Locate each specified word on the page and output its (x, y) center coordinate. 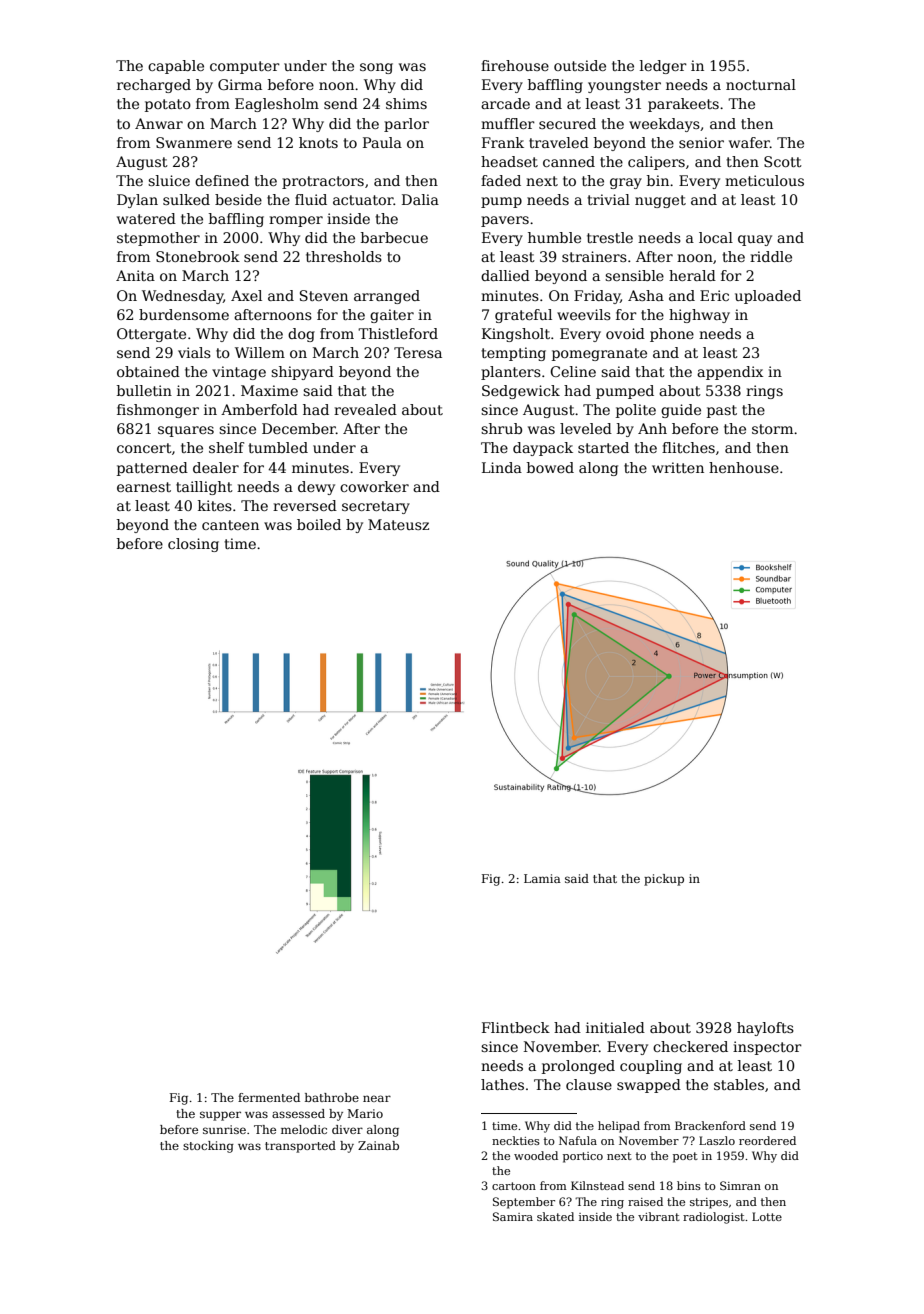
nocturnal (761, 84)
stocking (208, 1147)
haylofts (765, 1029)
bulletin (144, 390)
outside (580, 65)
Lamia (542, 878)
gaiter (392, 316)
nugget (660, 201)
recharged (154, 86)
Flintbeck (516, 1027)
